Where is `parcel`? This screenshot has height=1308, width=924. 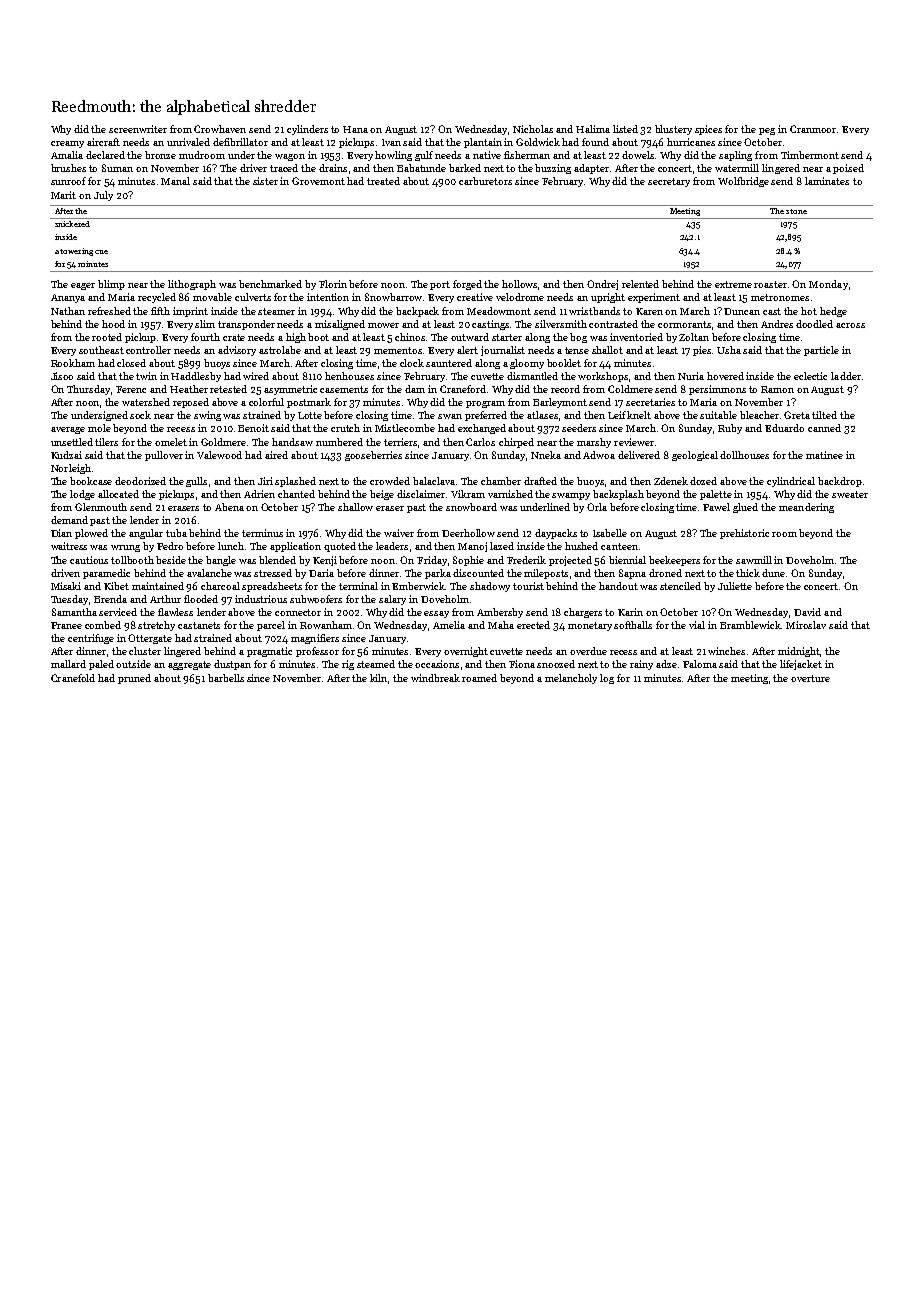 parcel is located at coordinates (271, 626).
